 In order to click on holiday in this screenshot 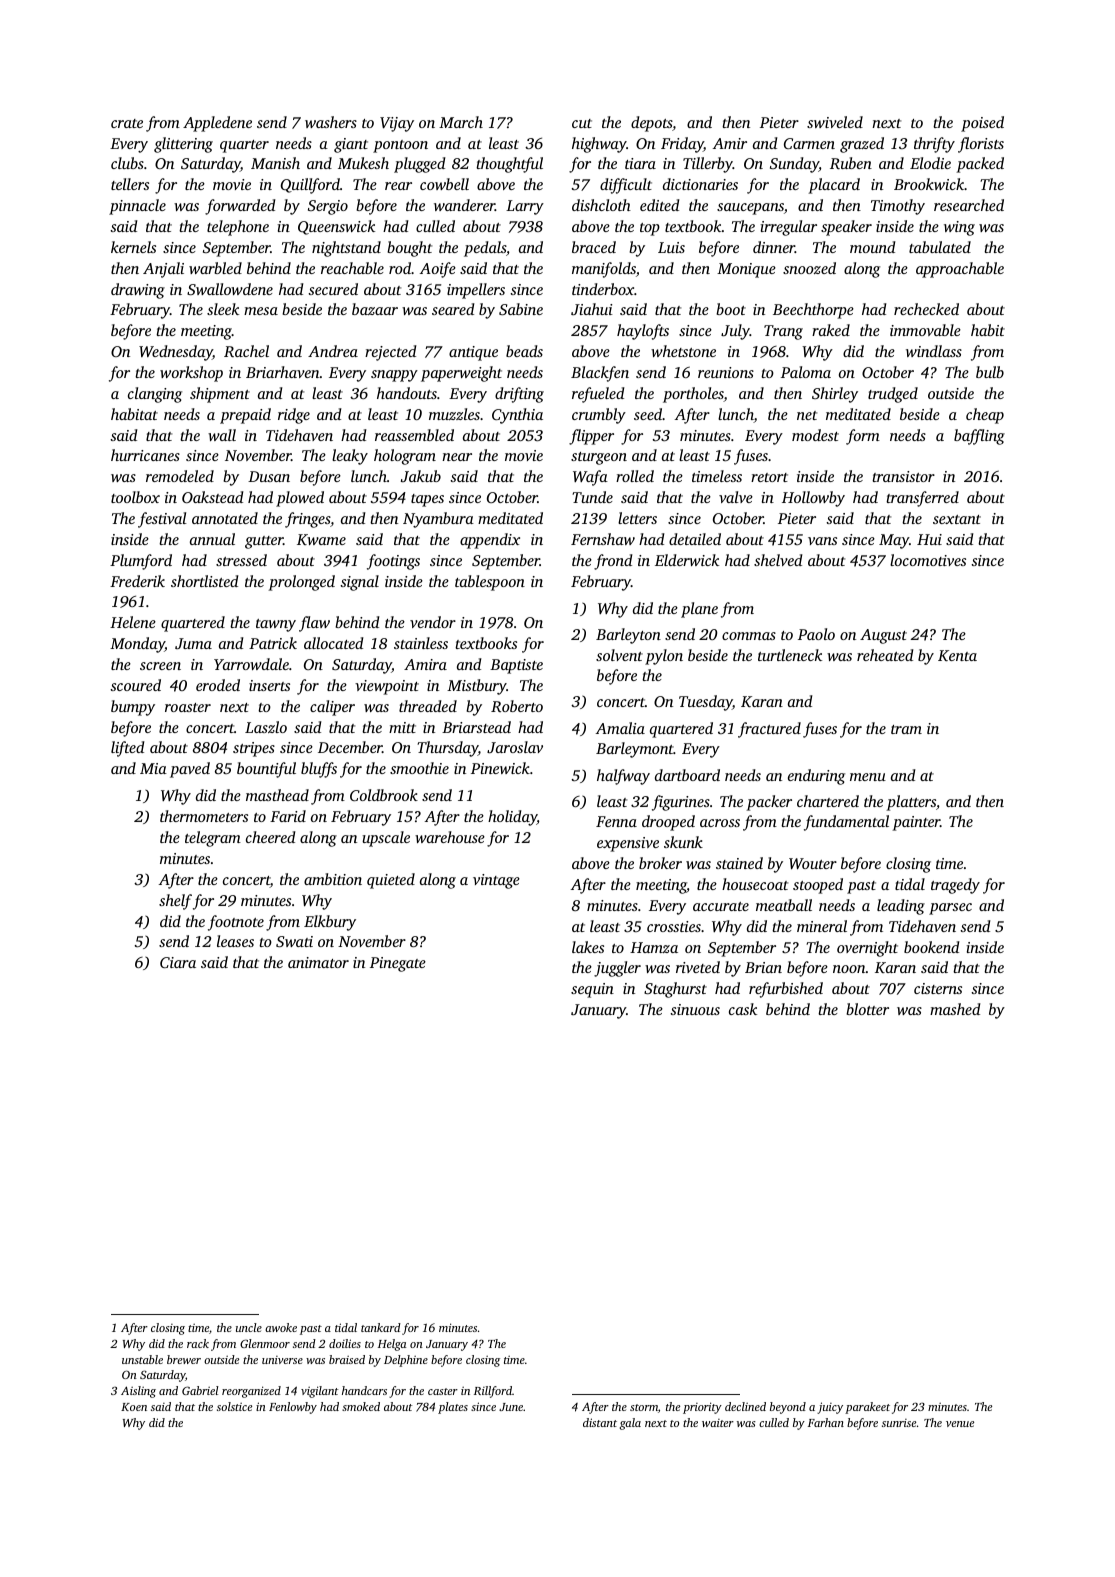, I will do `click(512, 818)`.
